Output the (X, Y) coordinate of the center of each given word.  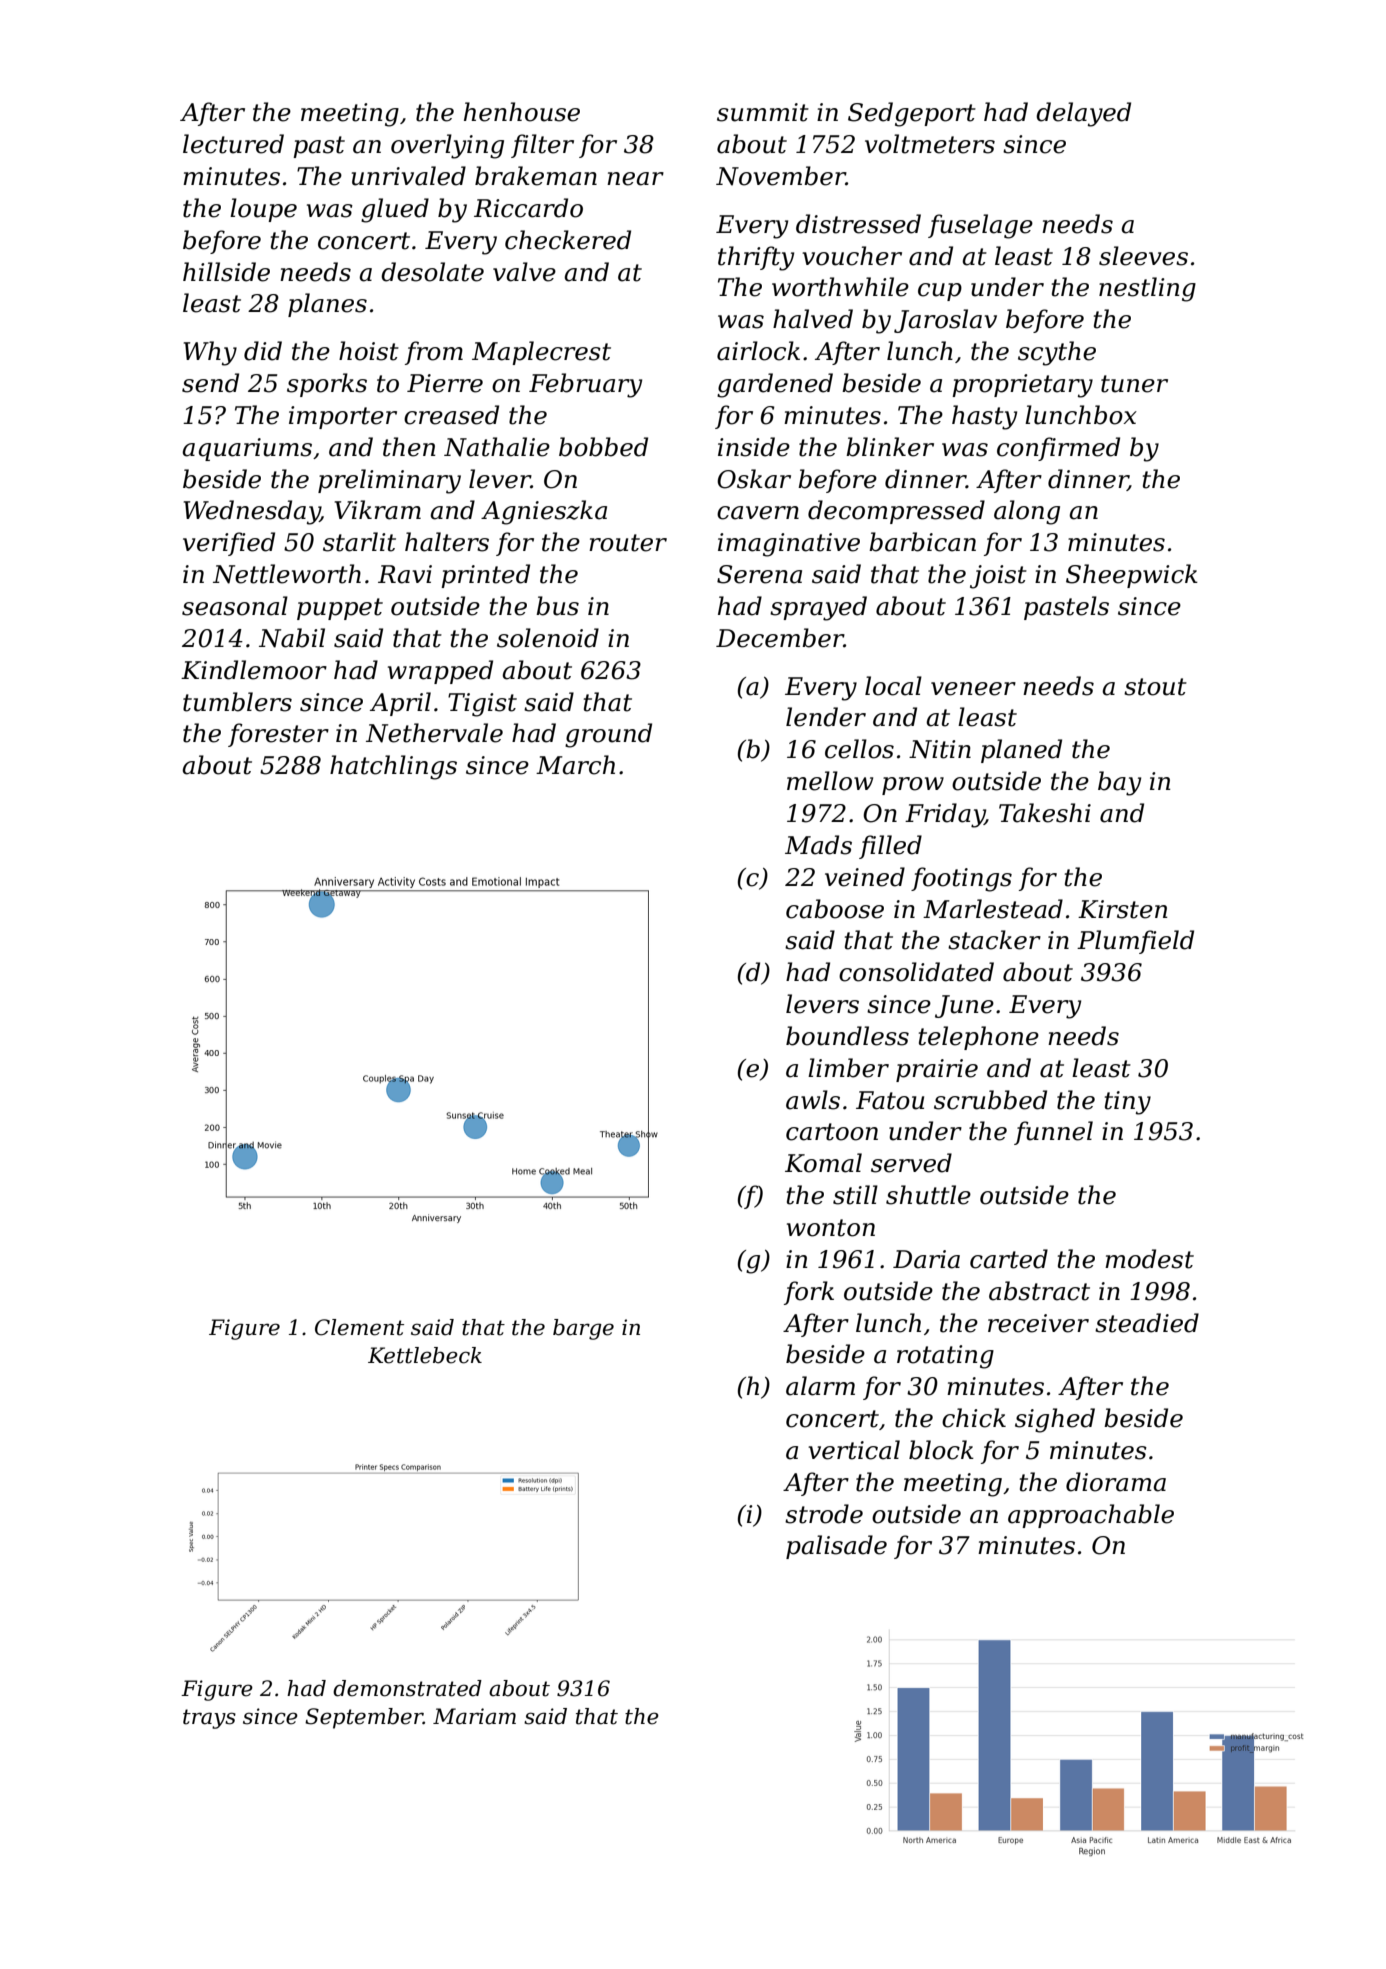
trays (209, 1719)
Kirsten (1122, 909)
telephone (979, 1038)
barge (583, 1329)
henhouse (522, 112)
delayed (1083, 114)
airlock (758, 351)
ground (608, 735)
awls (813, 1100)
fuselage (980, 226)
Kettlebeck (425, 1355)
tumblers (237, 702)
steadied (1147, 1323)
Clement (359, 1327)
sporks (327, 385)
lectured (233, 144)
